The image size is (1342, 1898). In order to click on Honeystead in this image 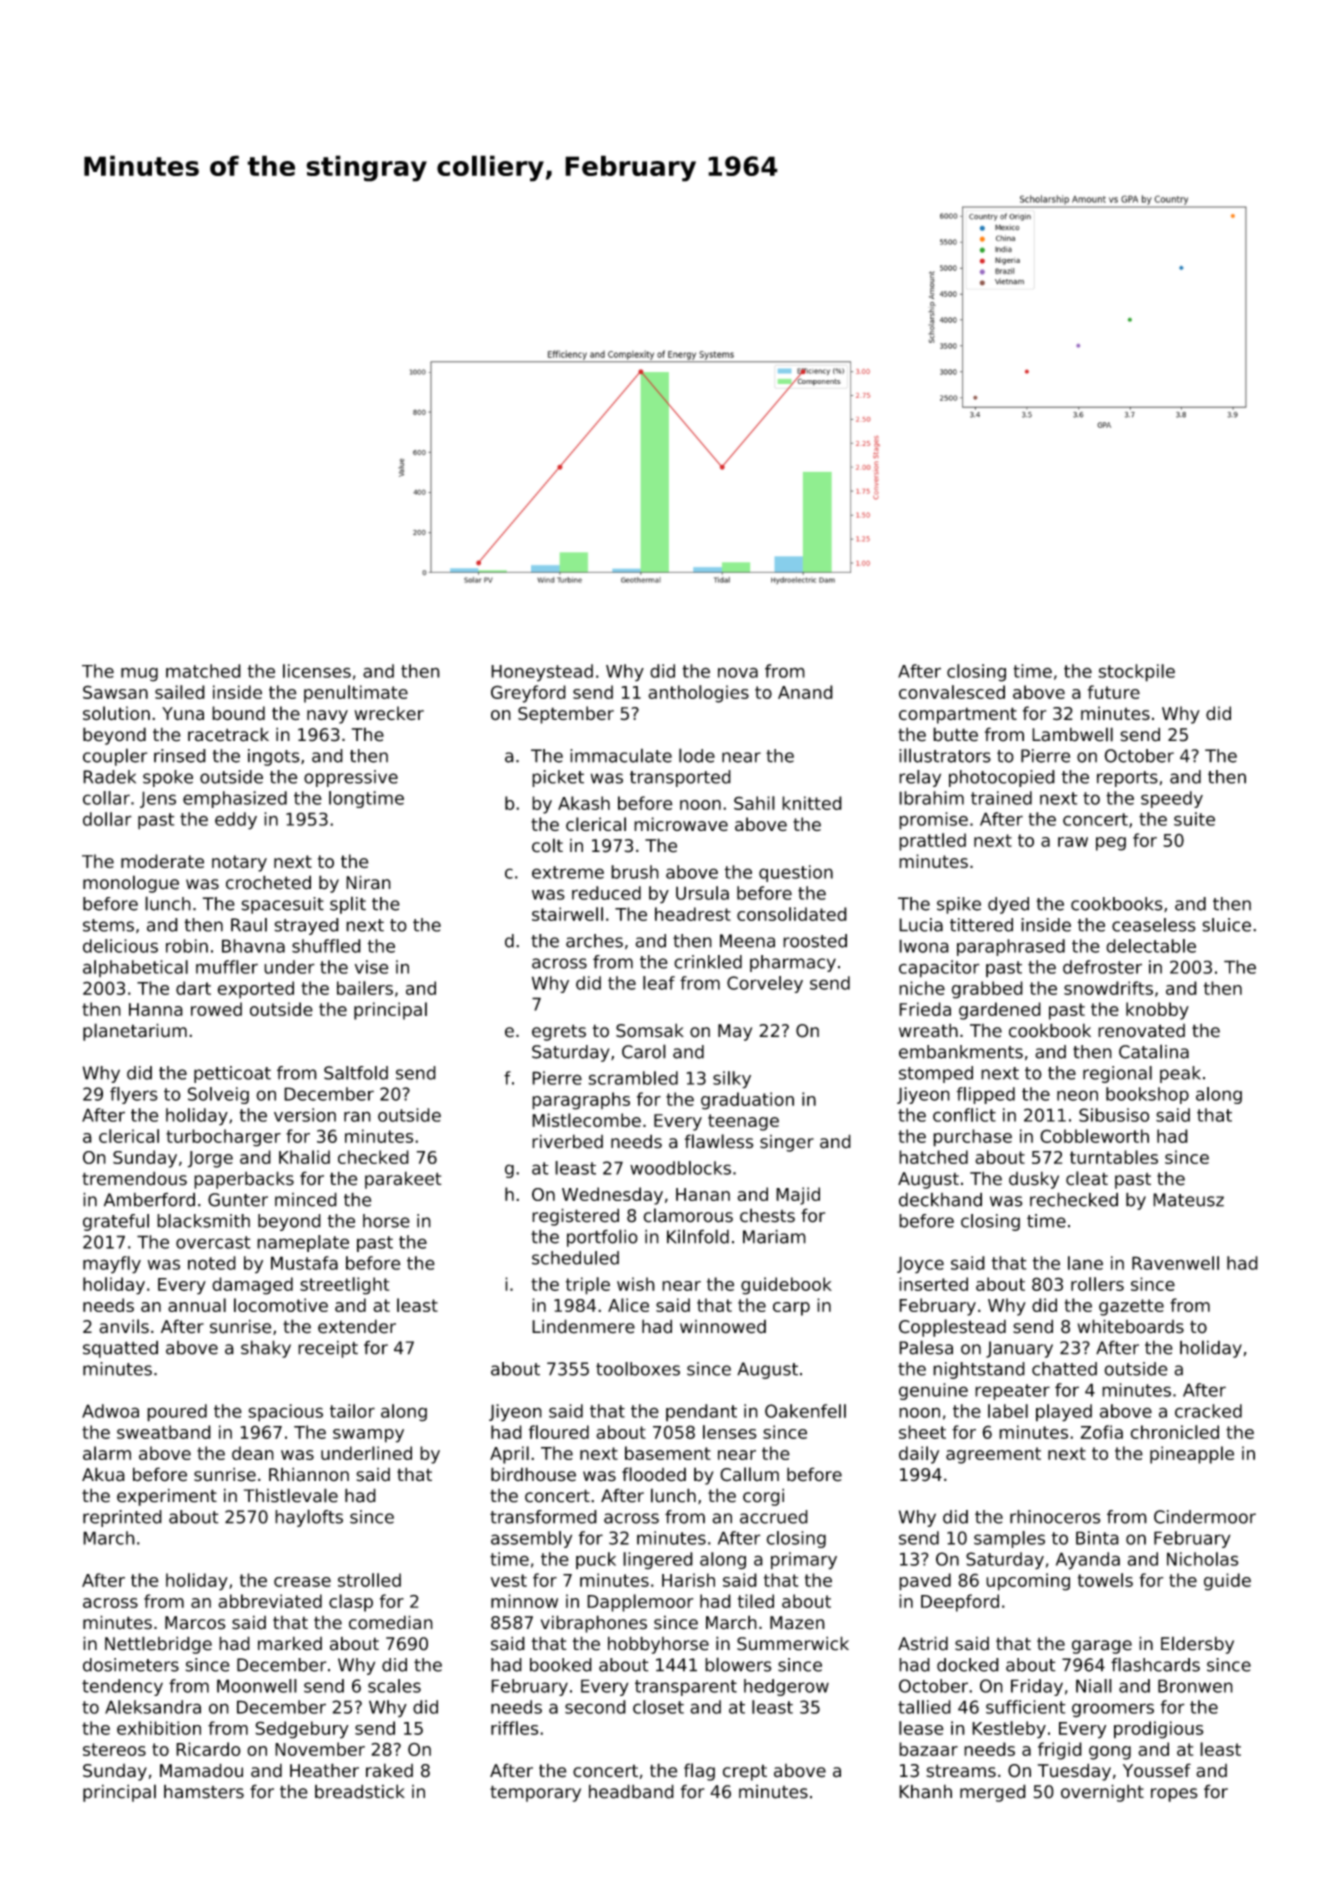, I will do `click(542, 673)`.
